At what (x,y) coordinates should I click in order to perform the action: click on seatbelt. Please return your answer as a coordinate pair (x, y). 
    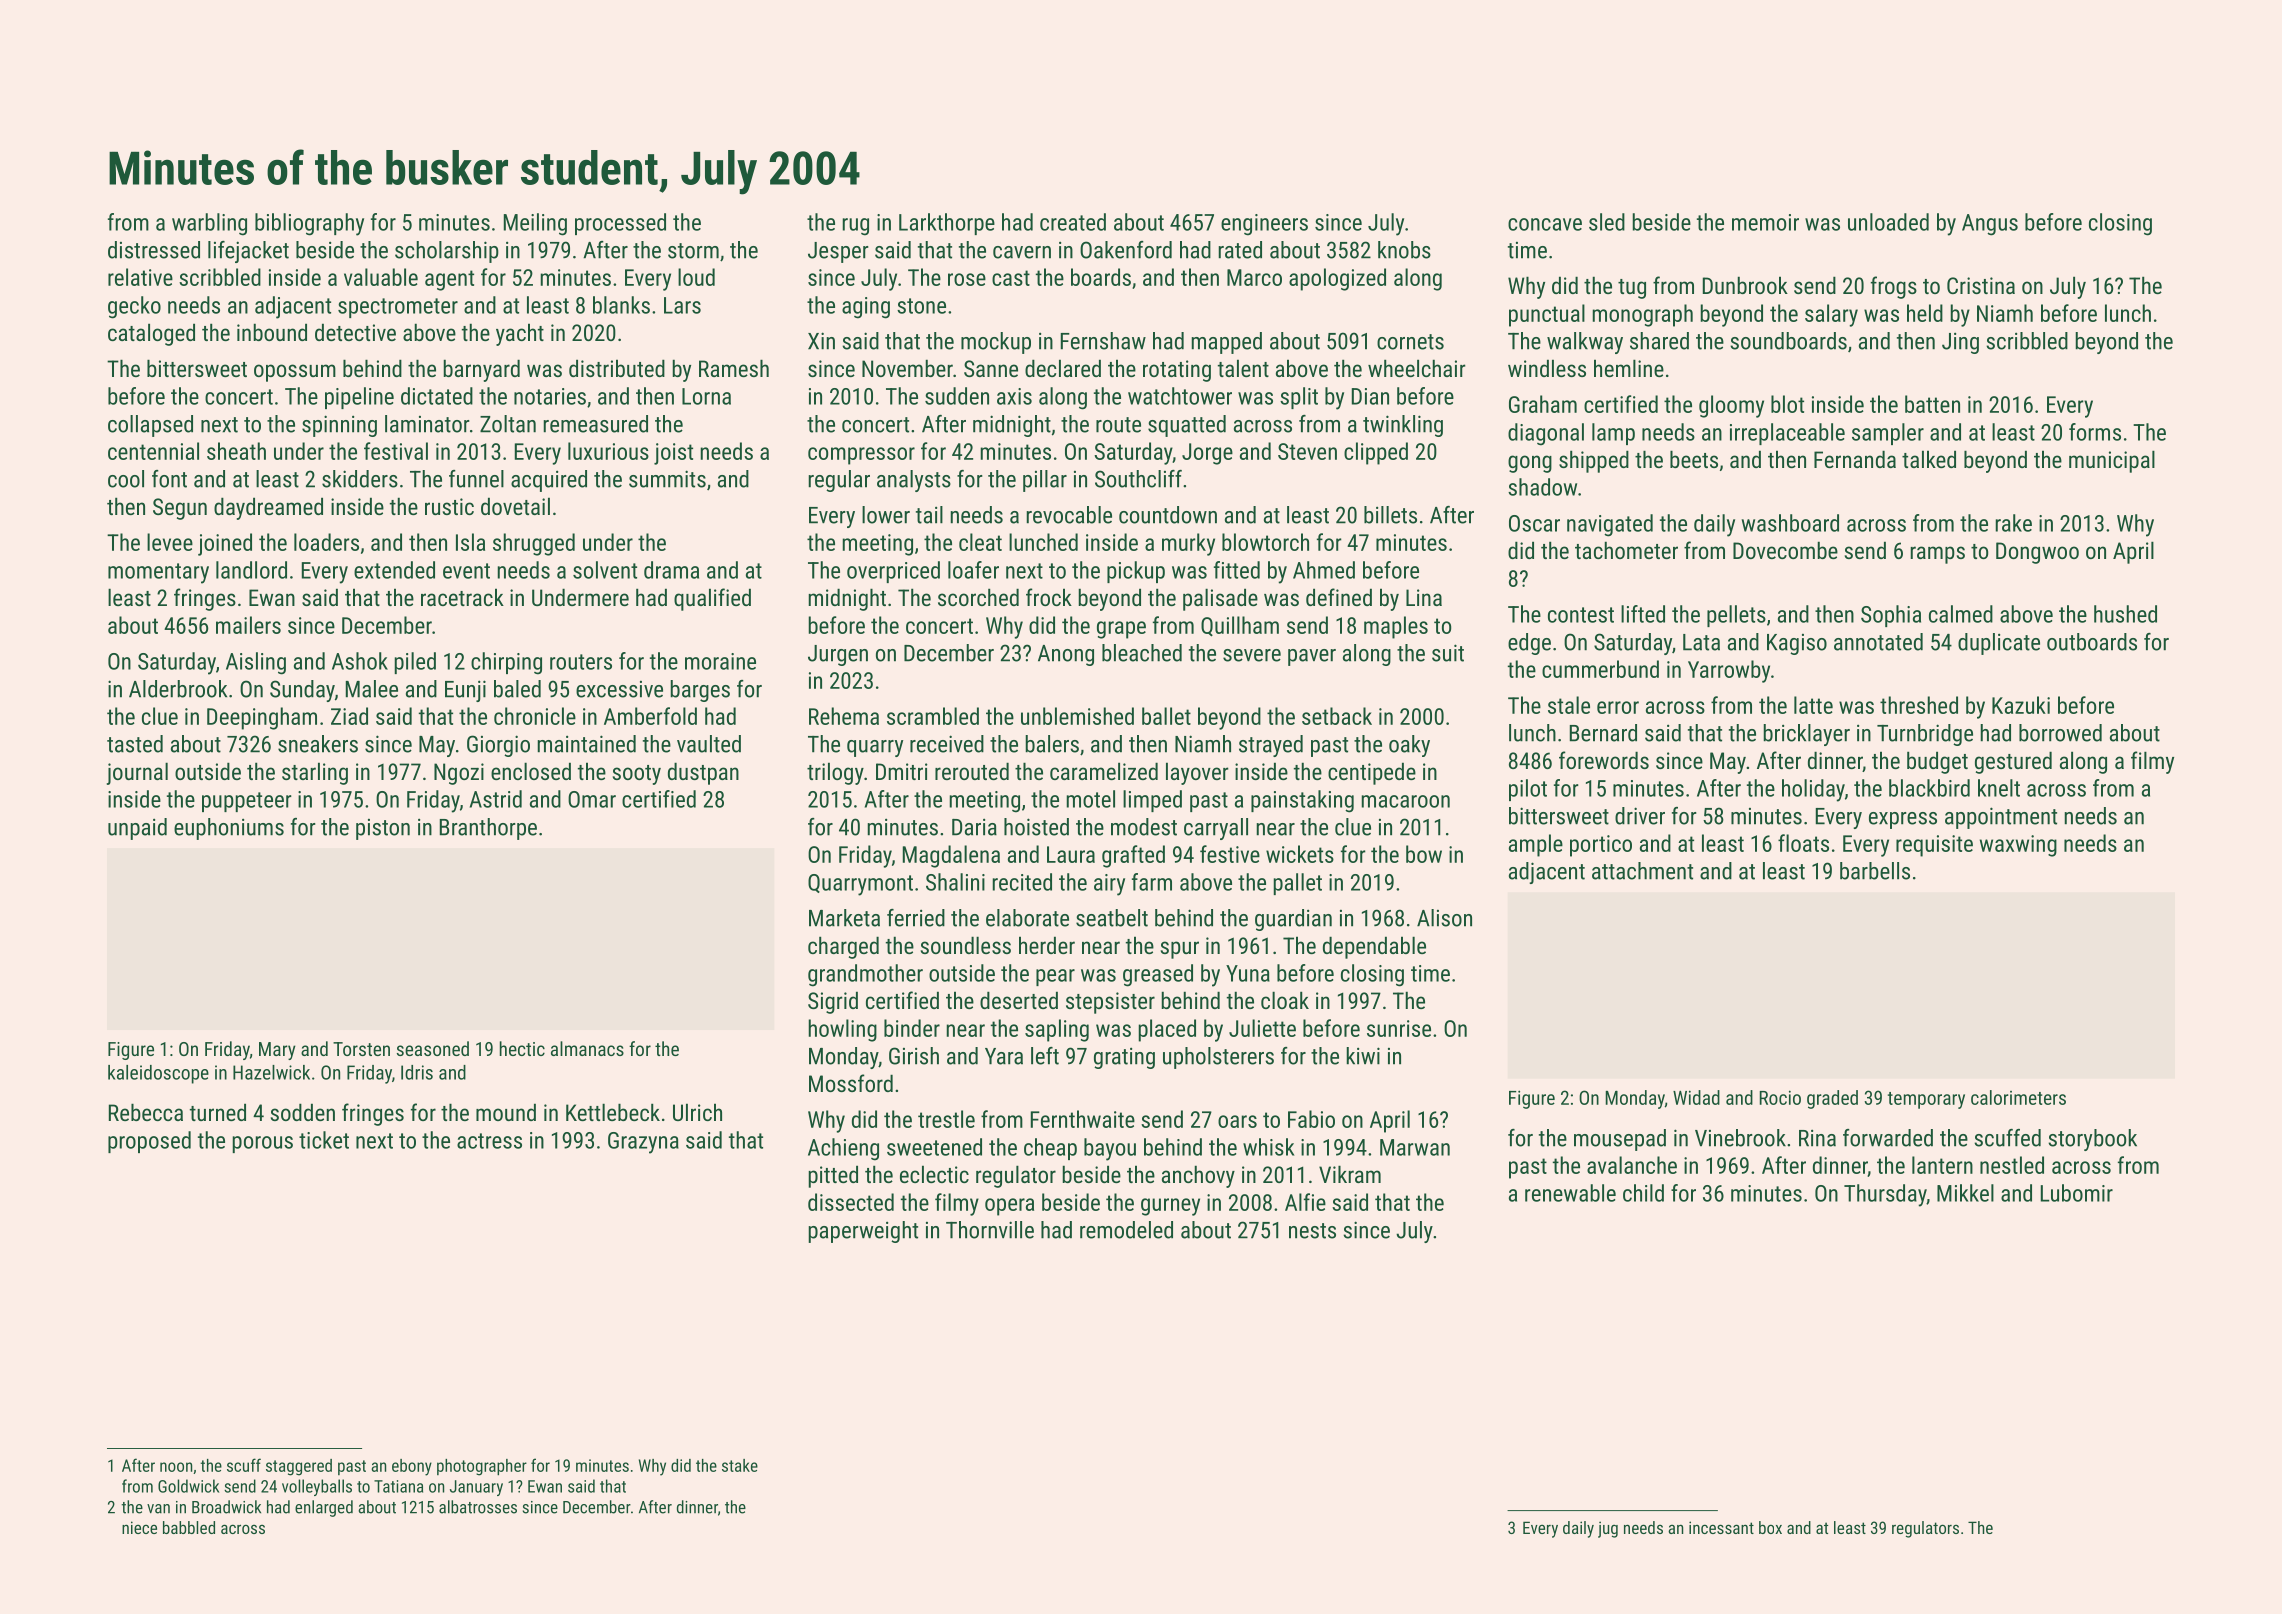
    Looking at the image, I should click on (1112, 918).
